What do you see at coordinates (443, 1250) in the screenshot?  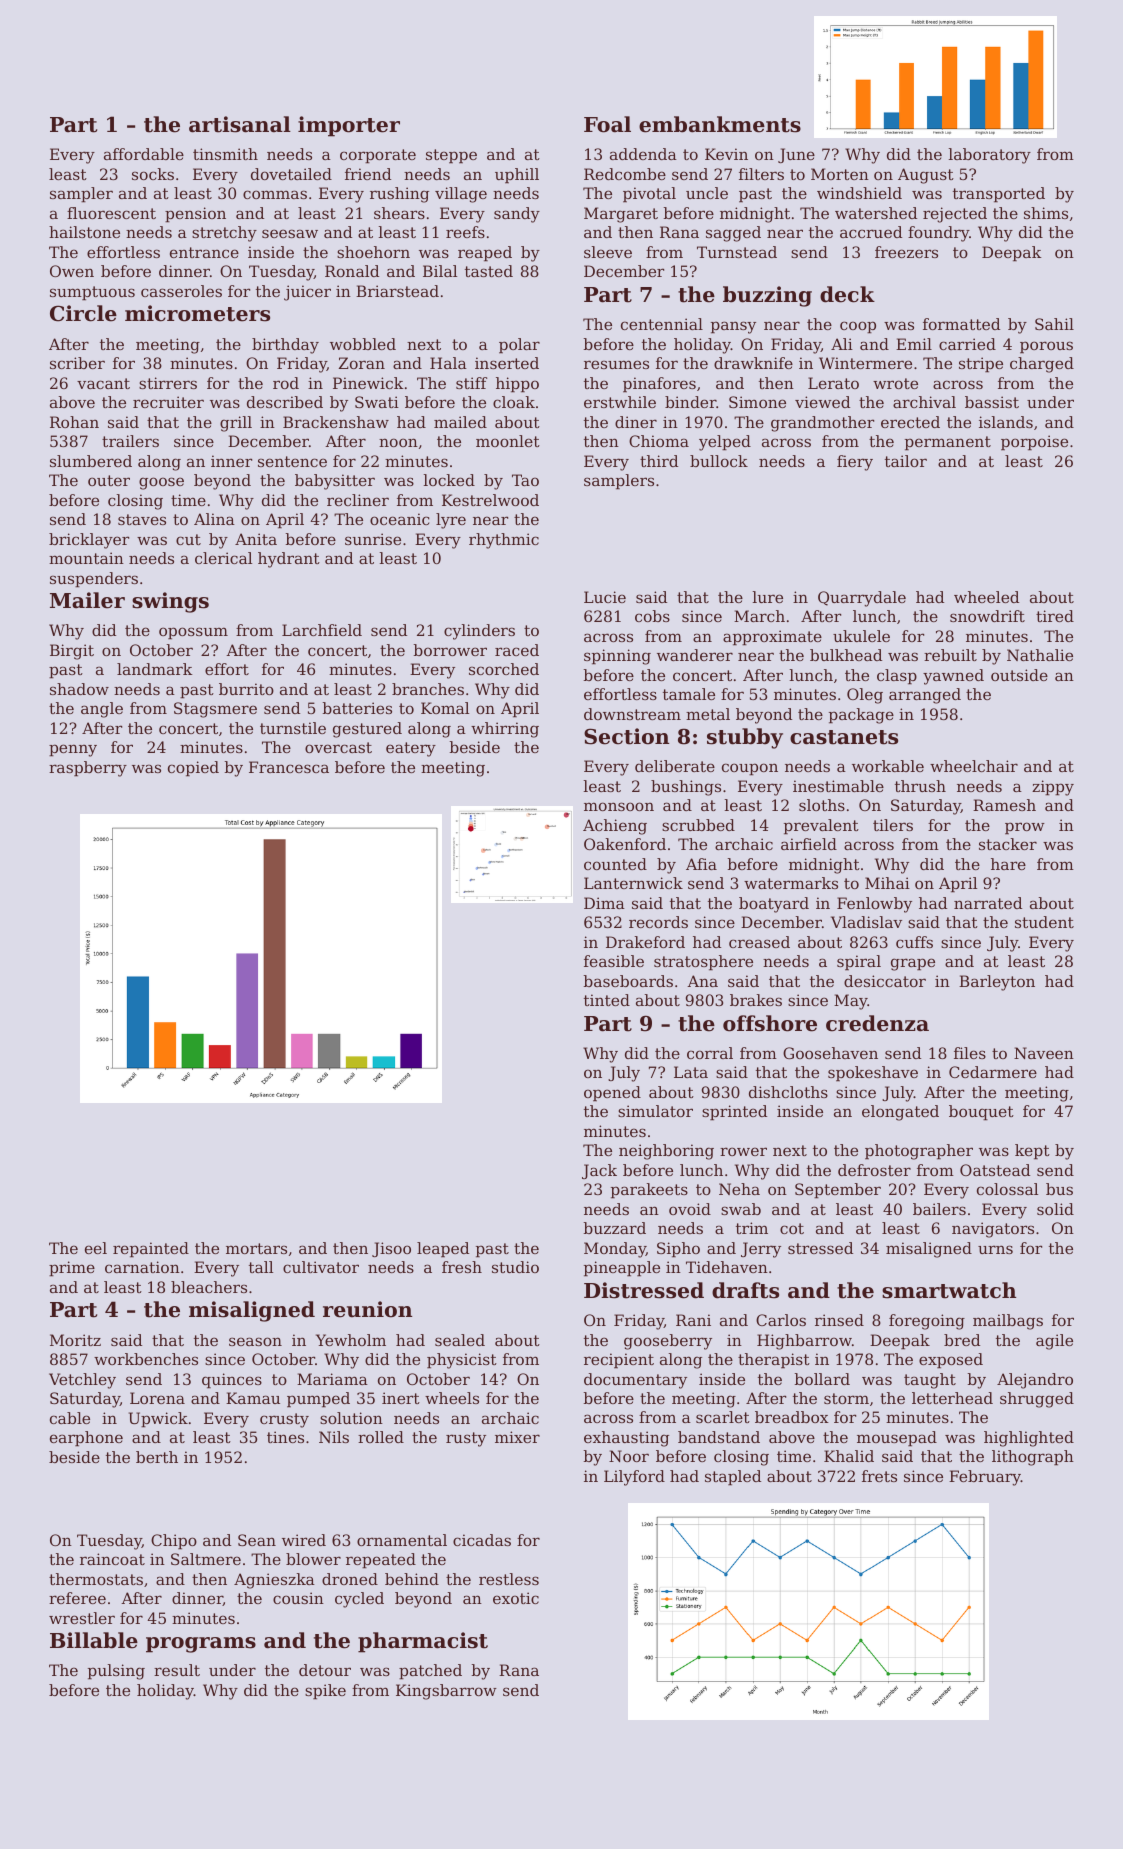 I see `leaped` at bounding box center [443, 1250].
